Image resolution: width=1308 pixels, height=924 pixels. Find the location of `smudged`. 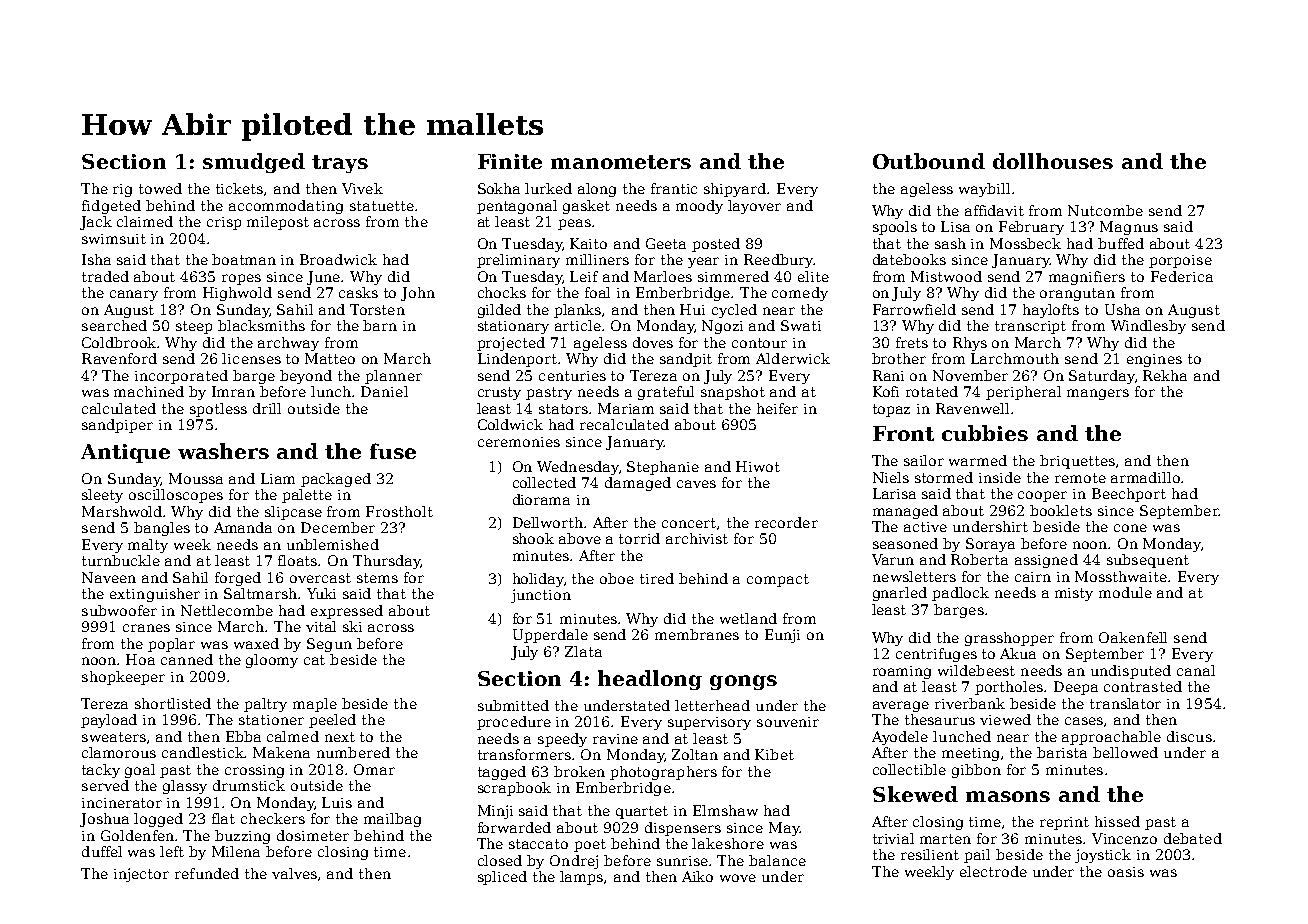

smudged is located at coordinates (254, 163).
